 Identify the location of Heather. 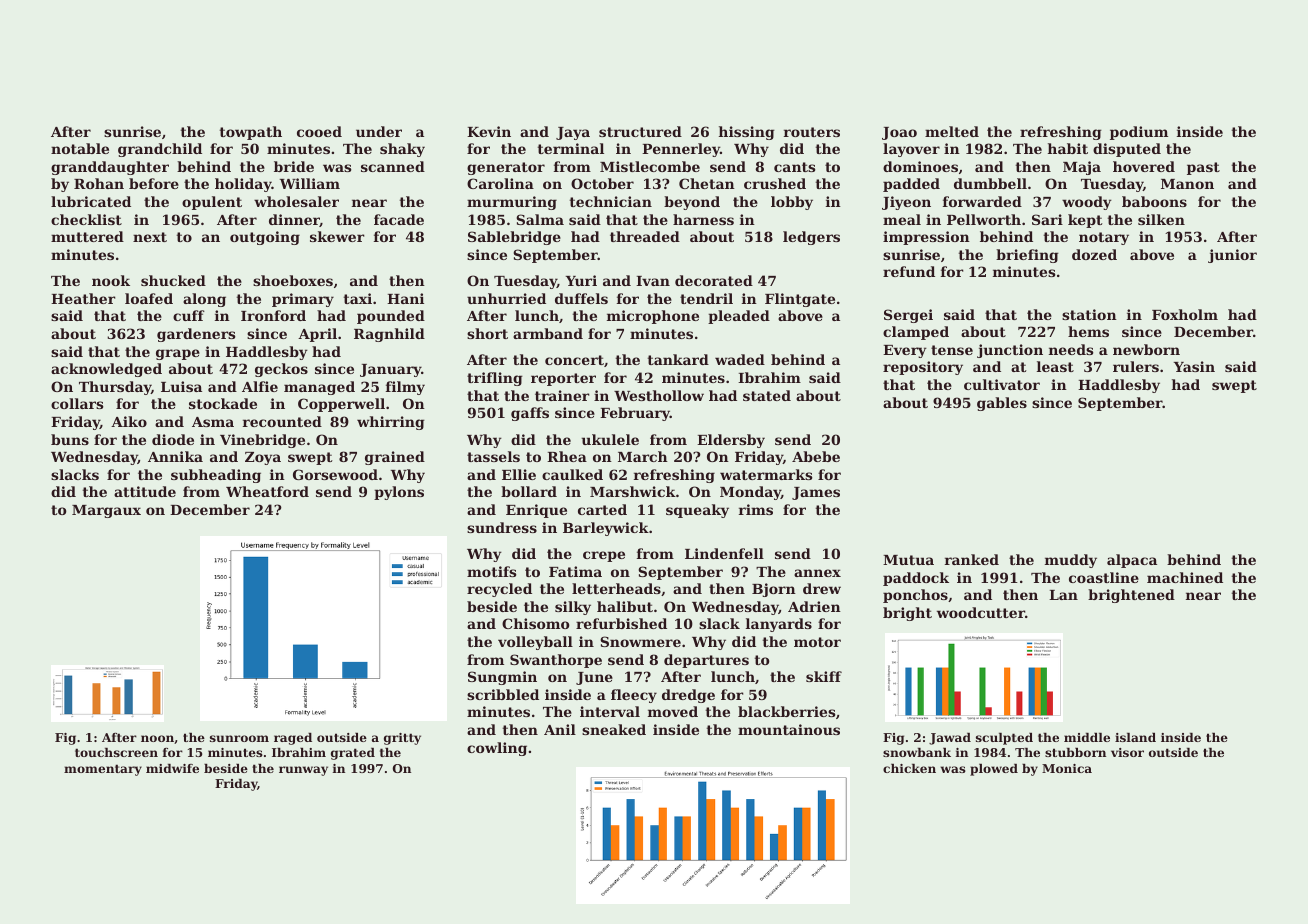
(83, 298).
